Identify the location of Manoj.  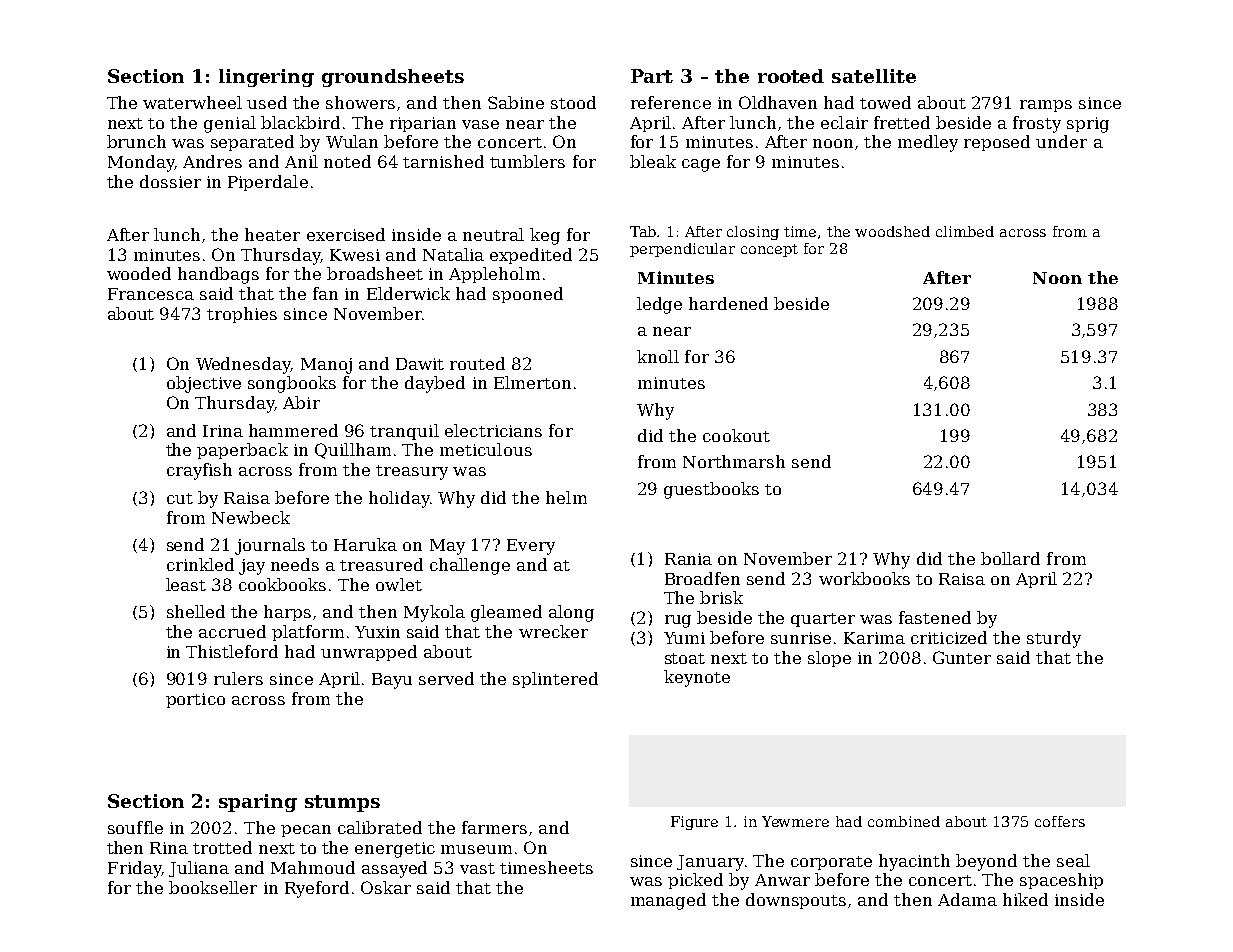
(326, 366).
